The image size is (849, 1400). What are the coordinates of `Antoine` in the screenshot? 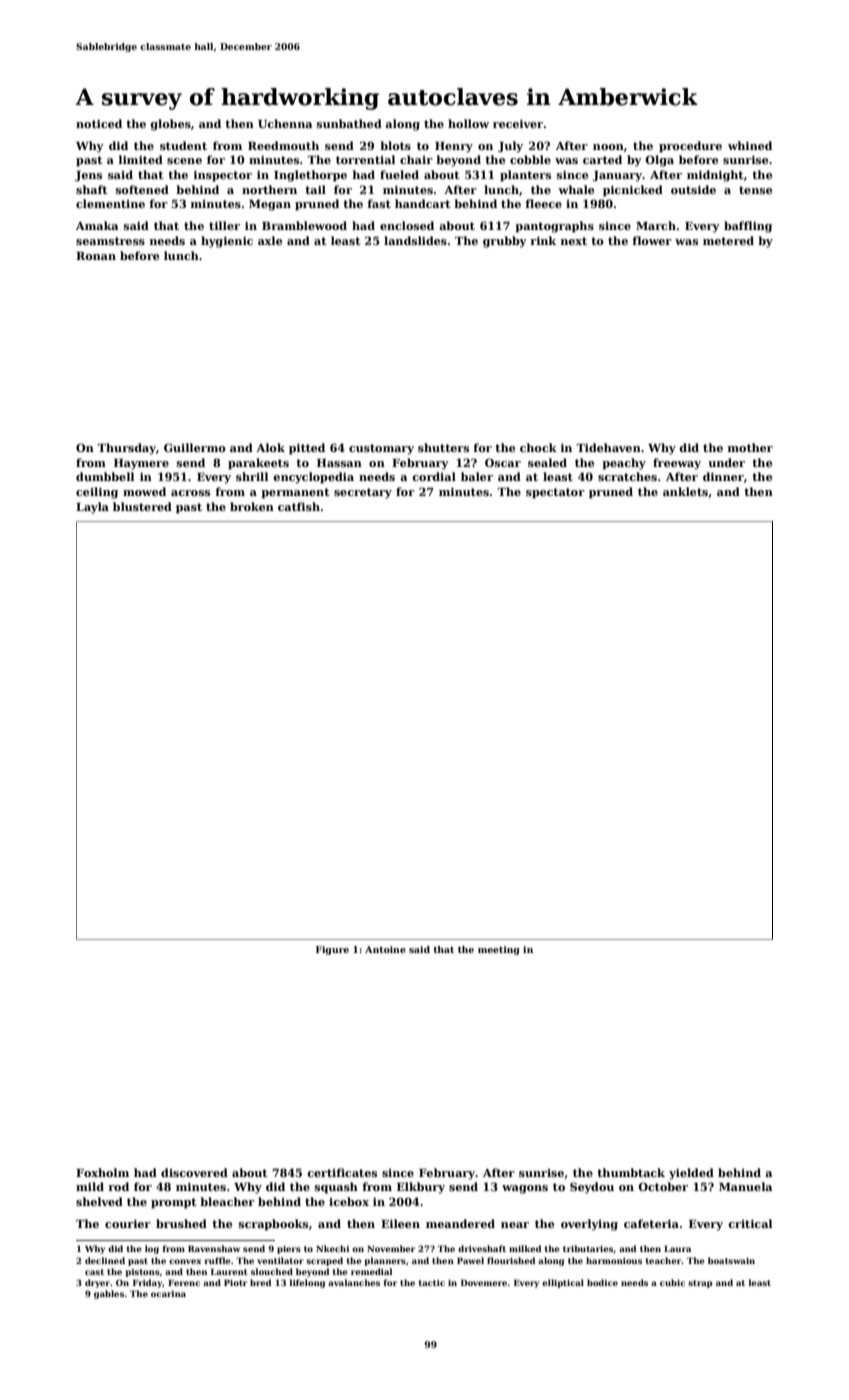 It's located at (385, 949).
